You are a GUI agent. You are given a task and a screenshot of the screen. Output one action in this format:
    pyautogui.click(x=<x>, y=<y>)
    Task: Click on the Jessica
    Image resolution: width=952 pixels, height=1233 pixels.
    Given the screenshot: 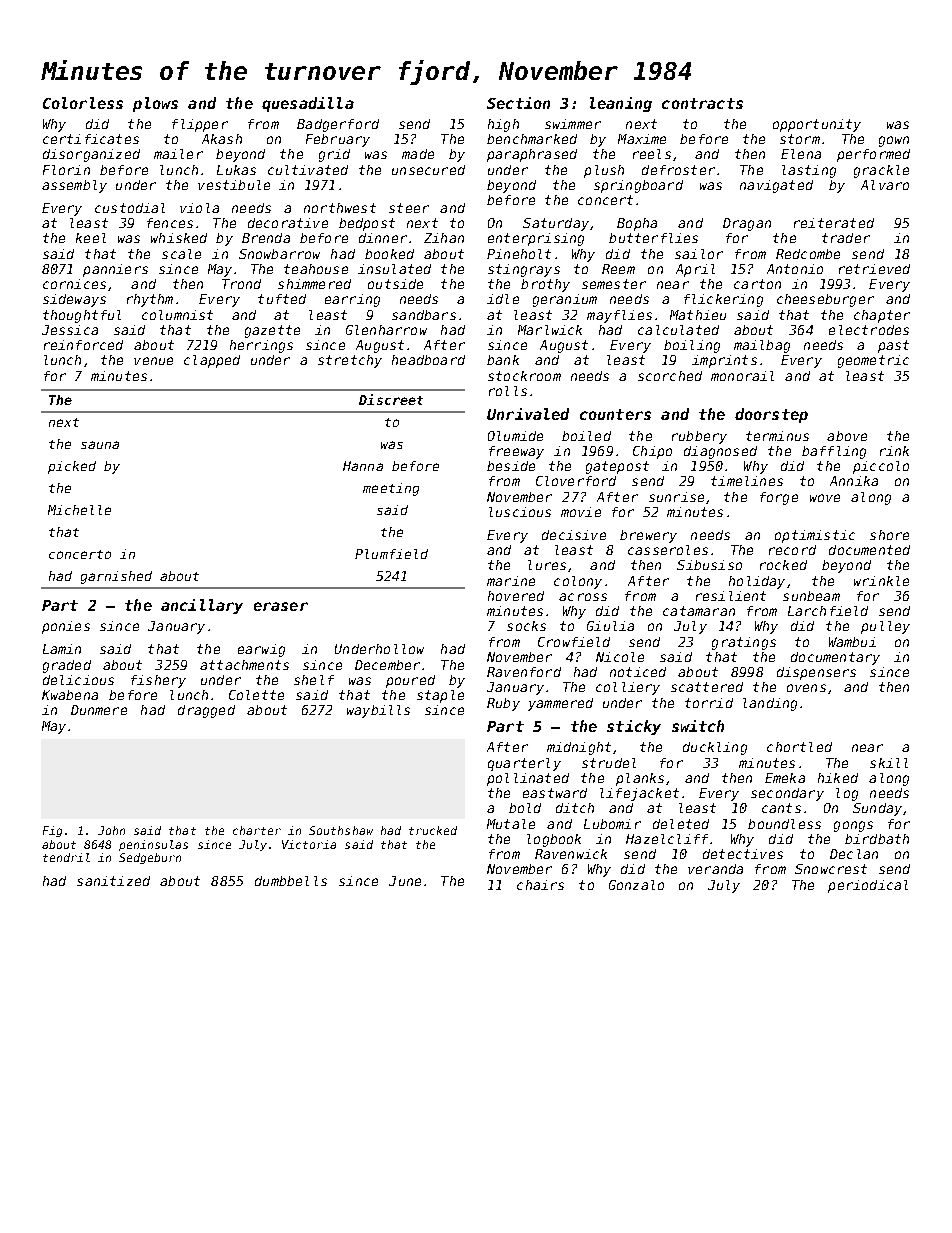 What is the action you would take?
    pyautogui.click(x=70, y=330)
